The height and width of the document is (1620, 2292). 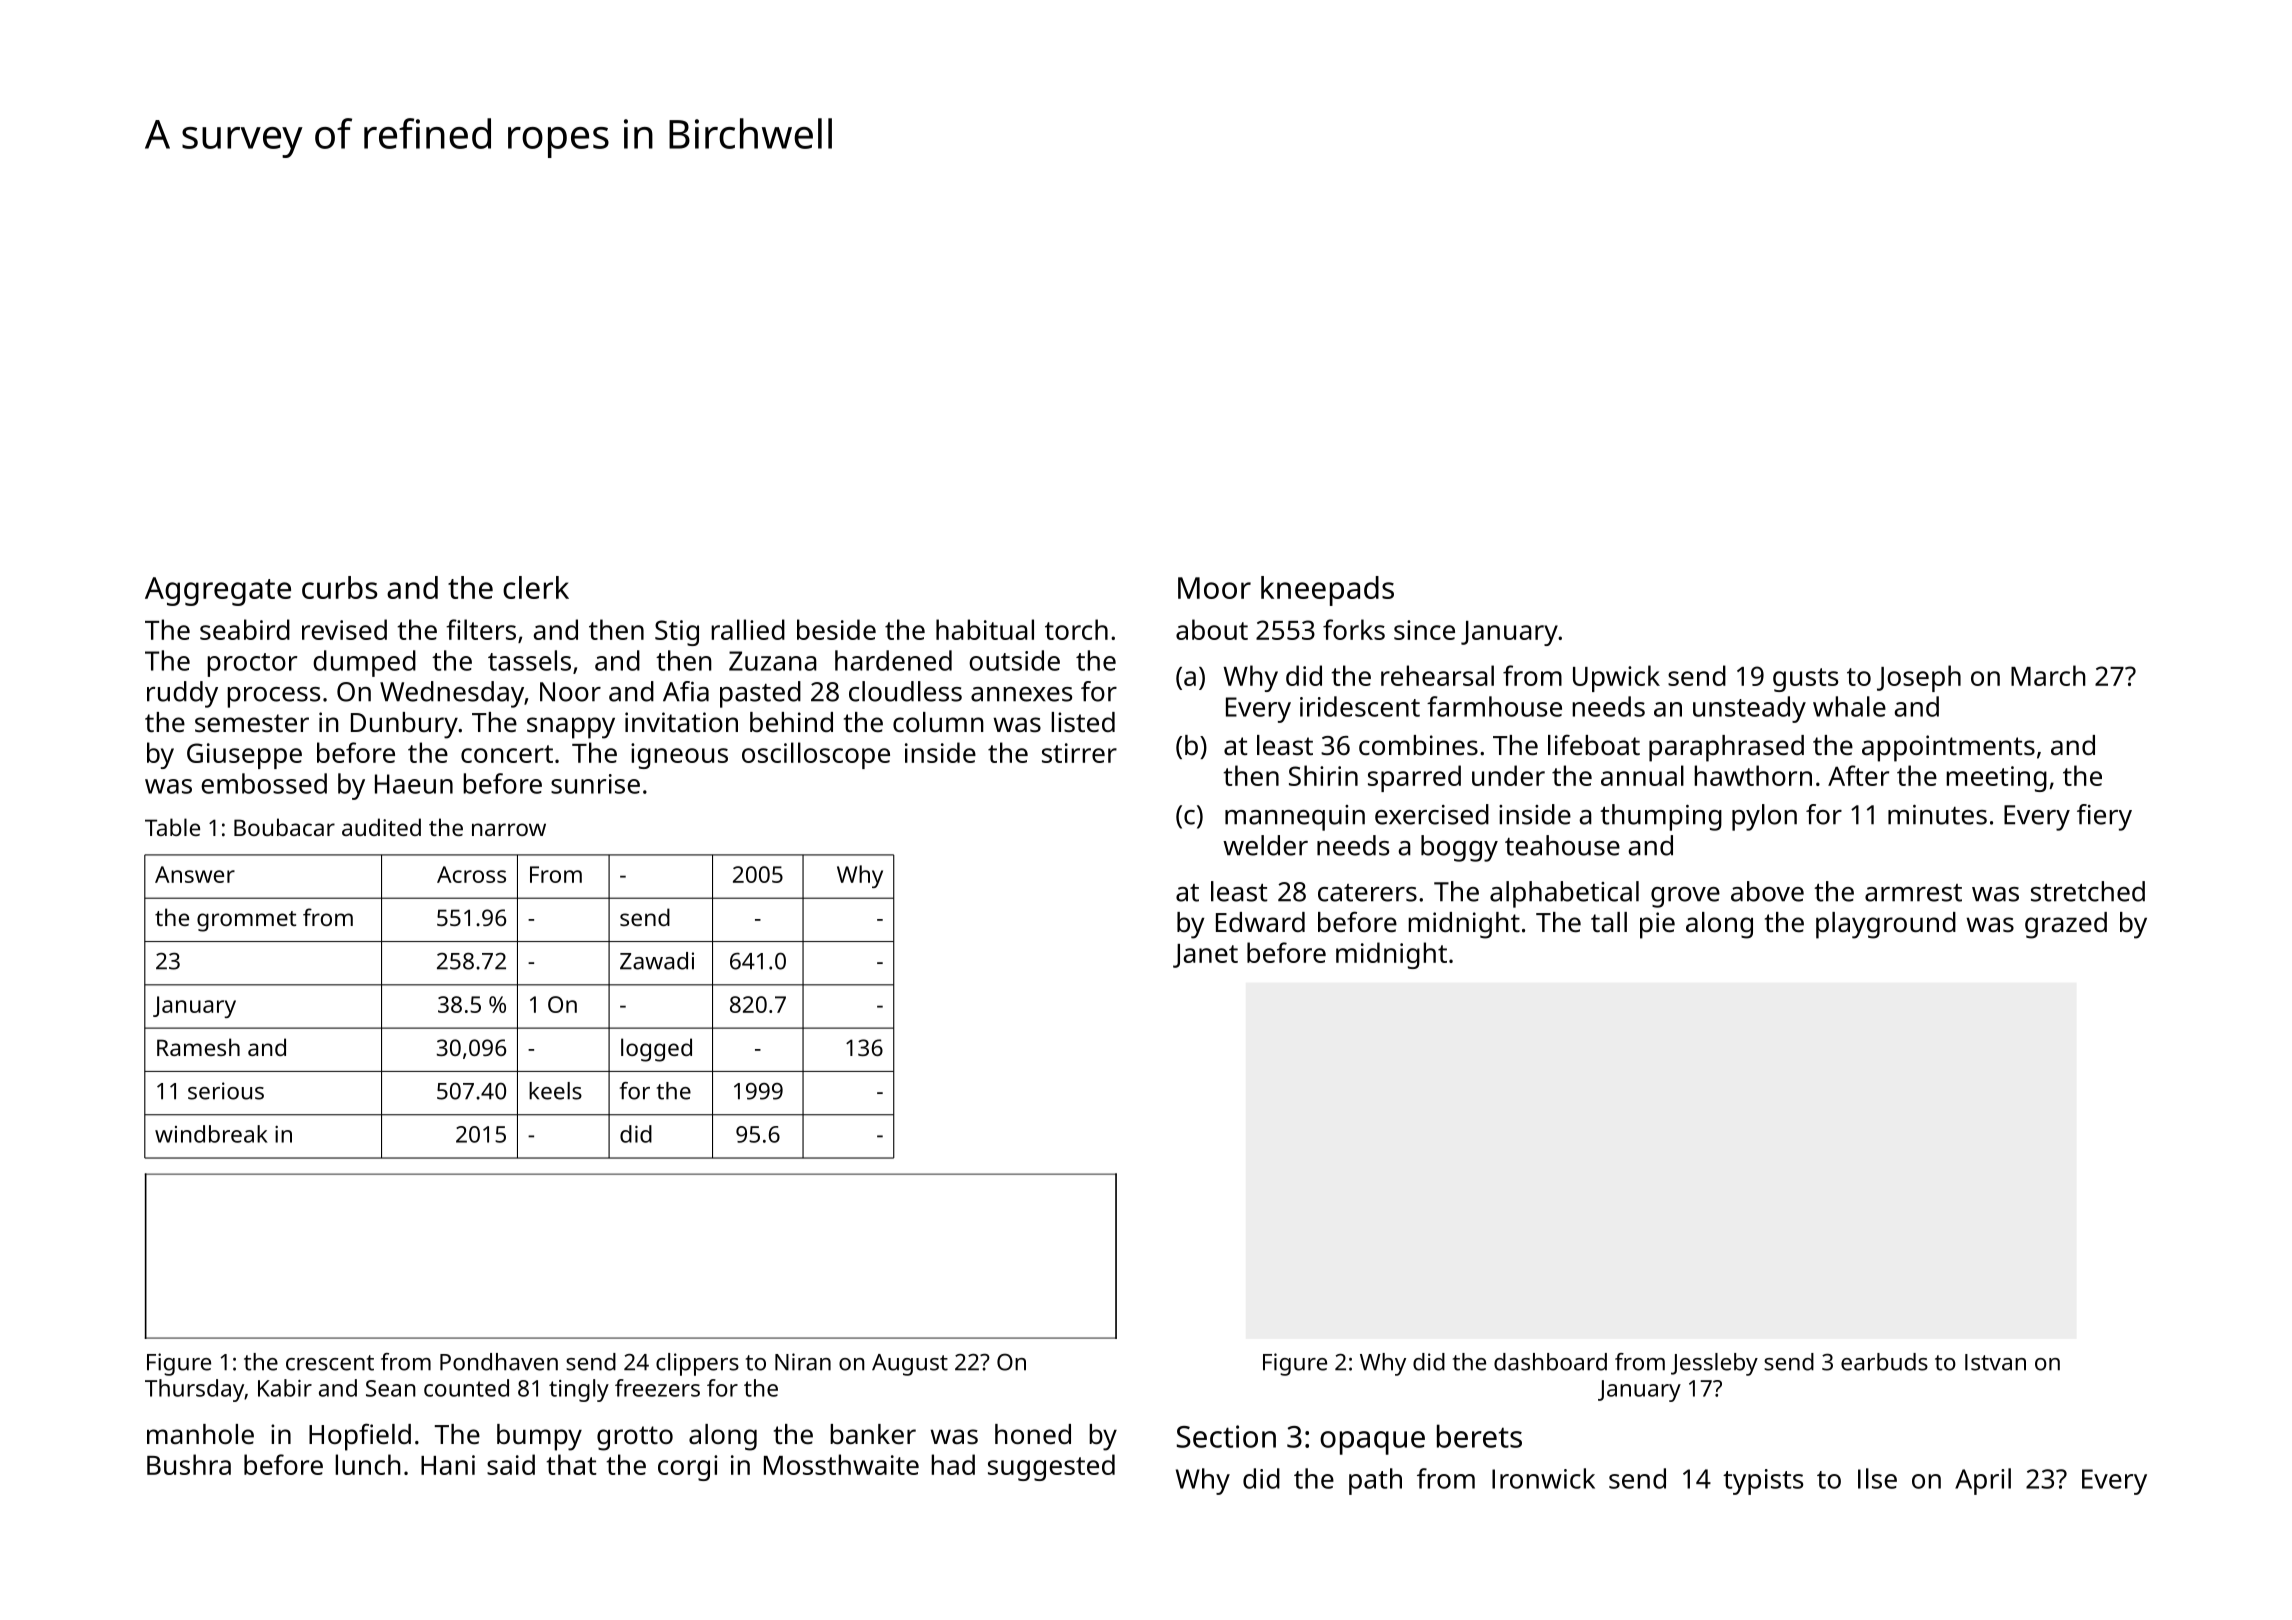 What do you see at coordinates (1051, 1467) in the document?
I see `suggested` at bounding box center [1051, 1467].
